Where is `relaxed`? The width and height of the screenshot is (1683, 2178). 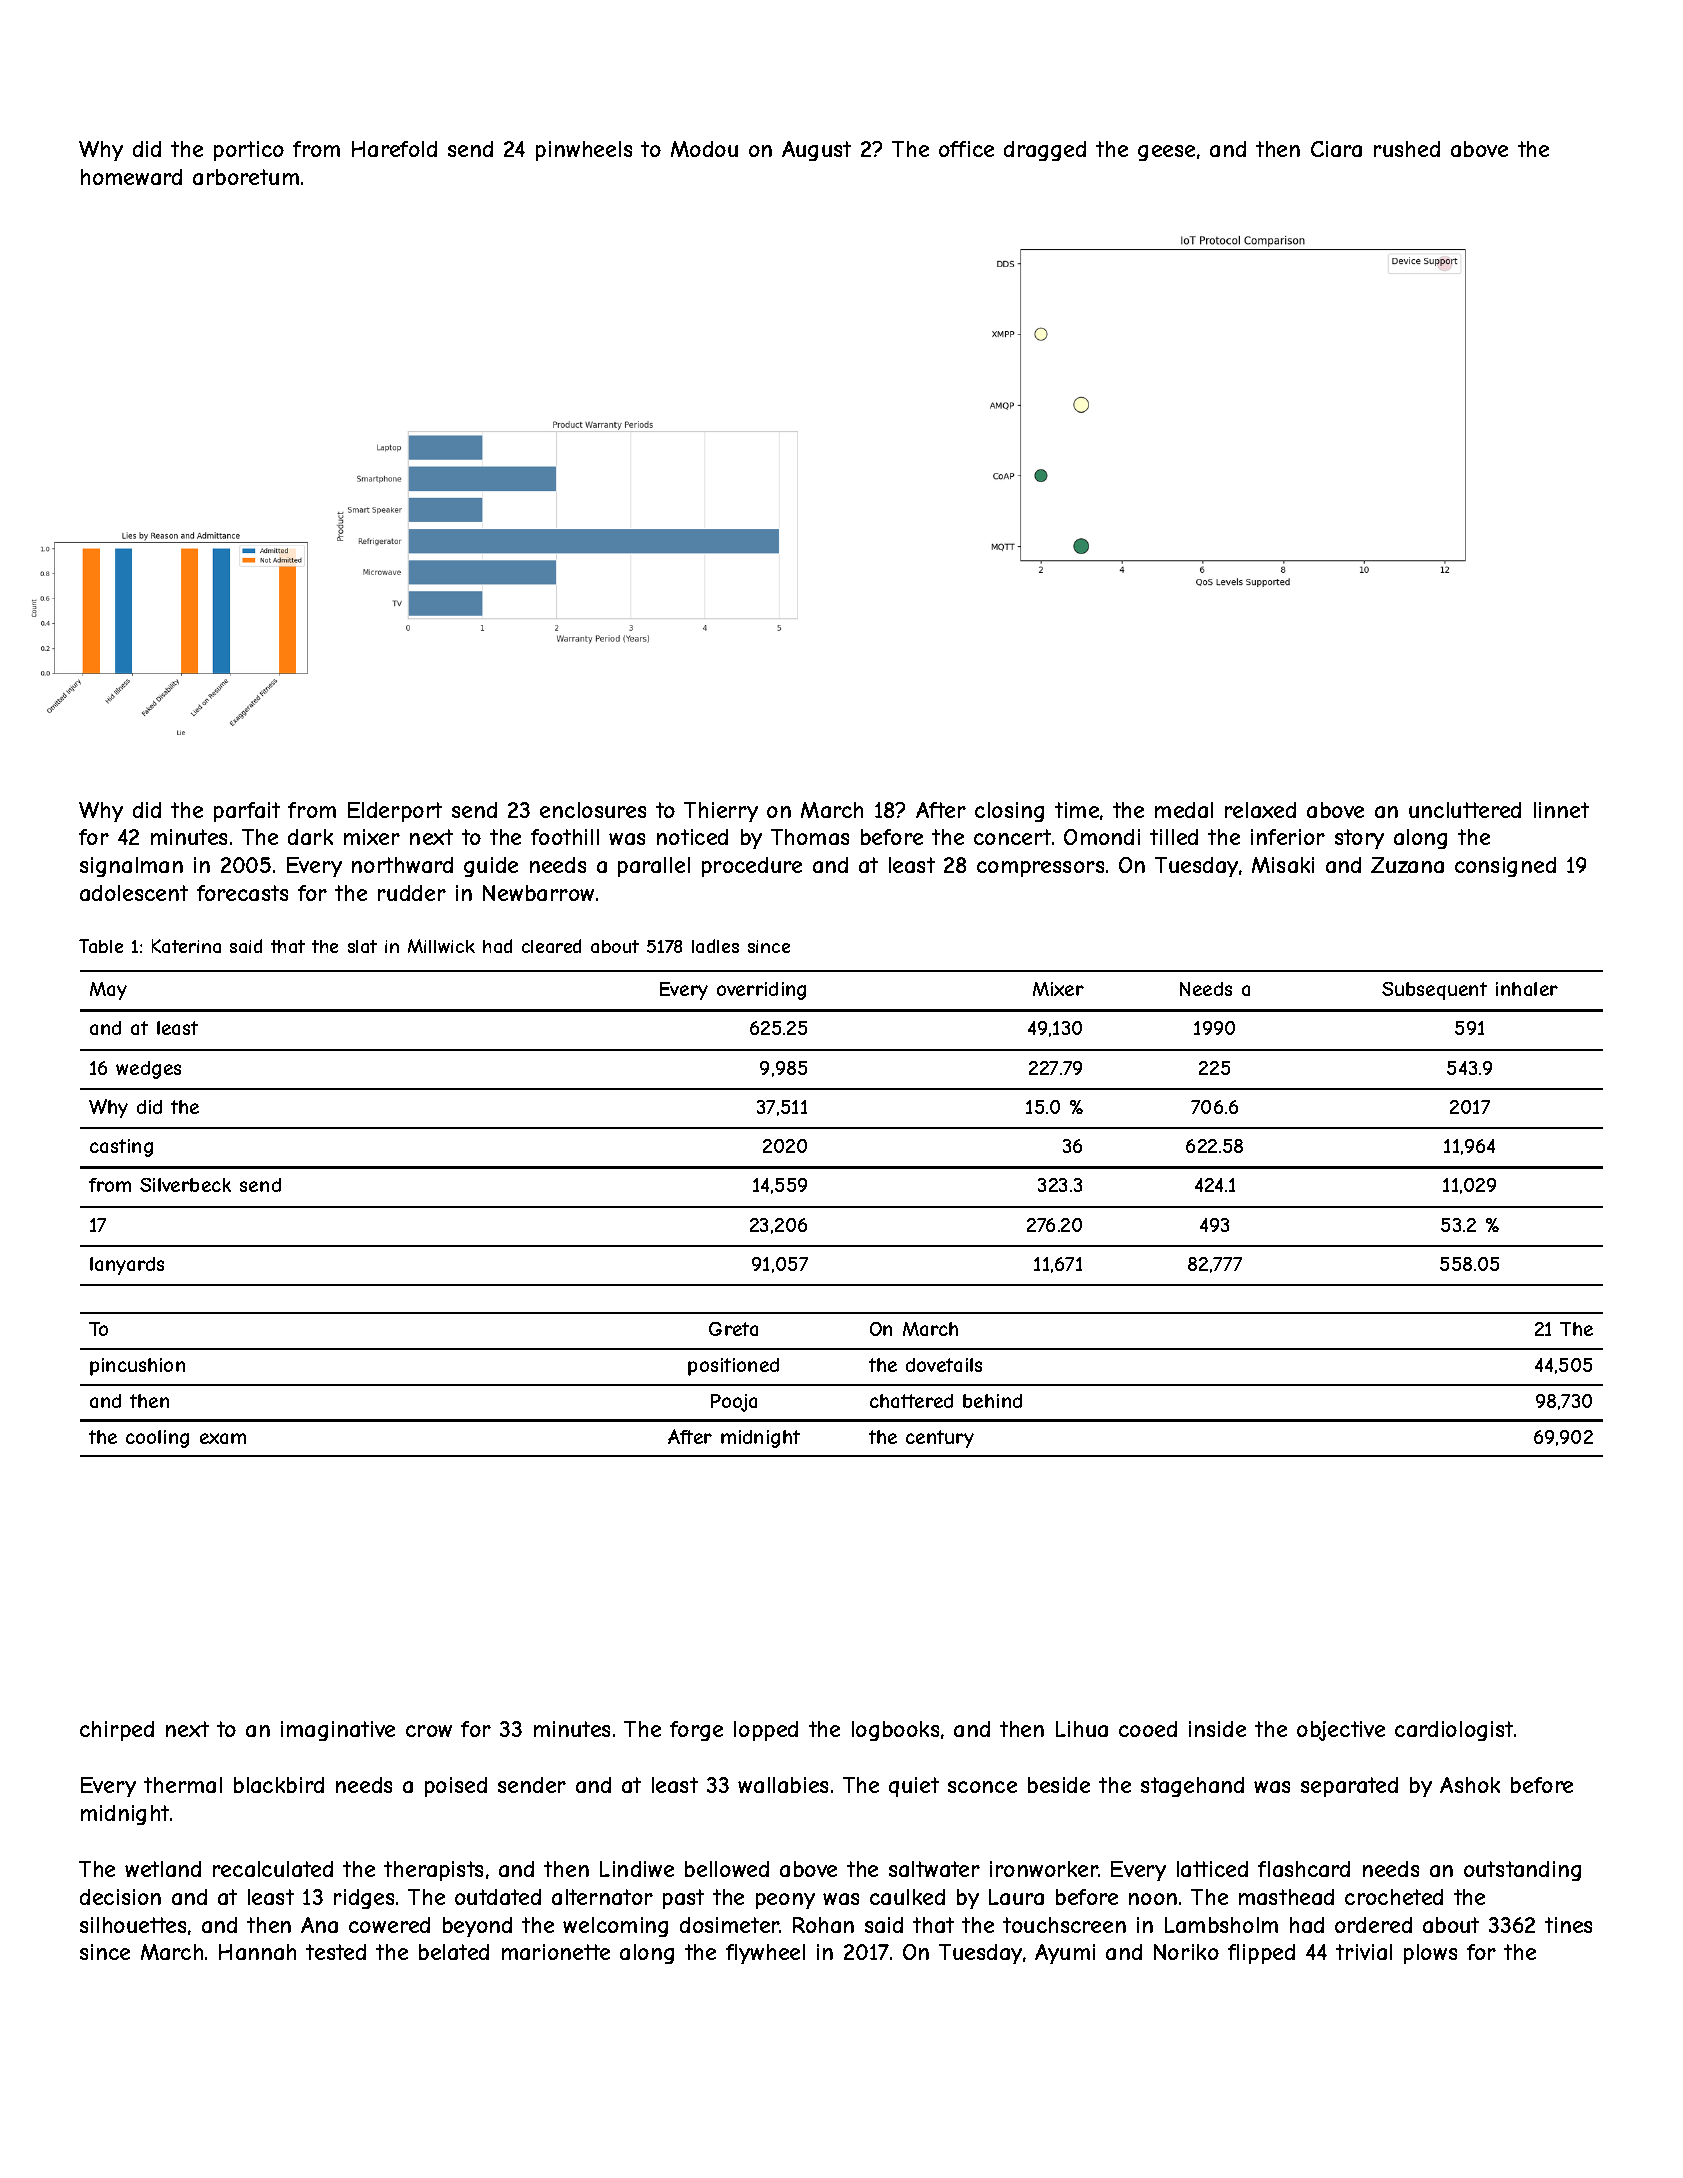
relaxed is located at coordinates (1260, 810).
